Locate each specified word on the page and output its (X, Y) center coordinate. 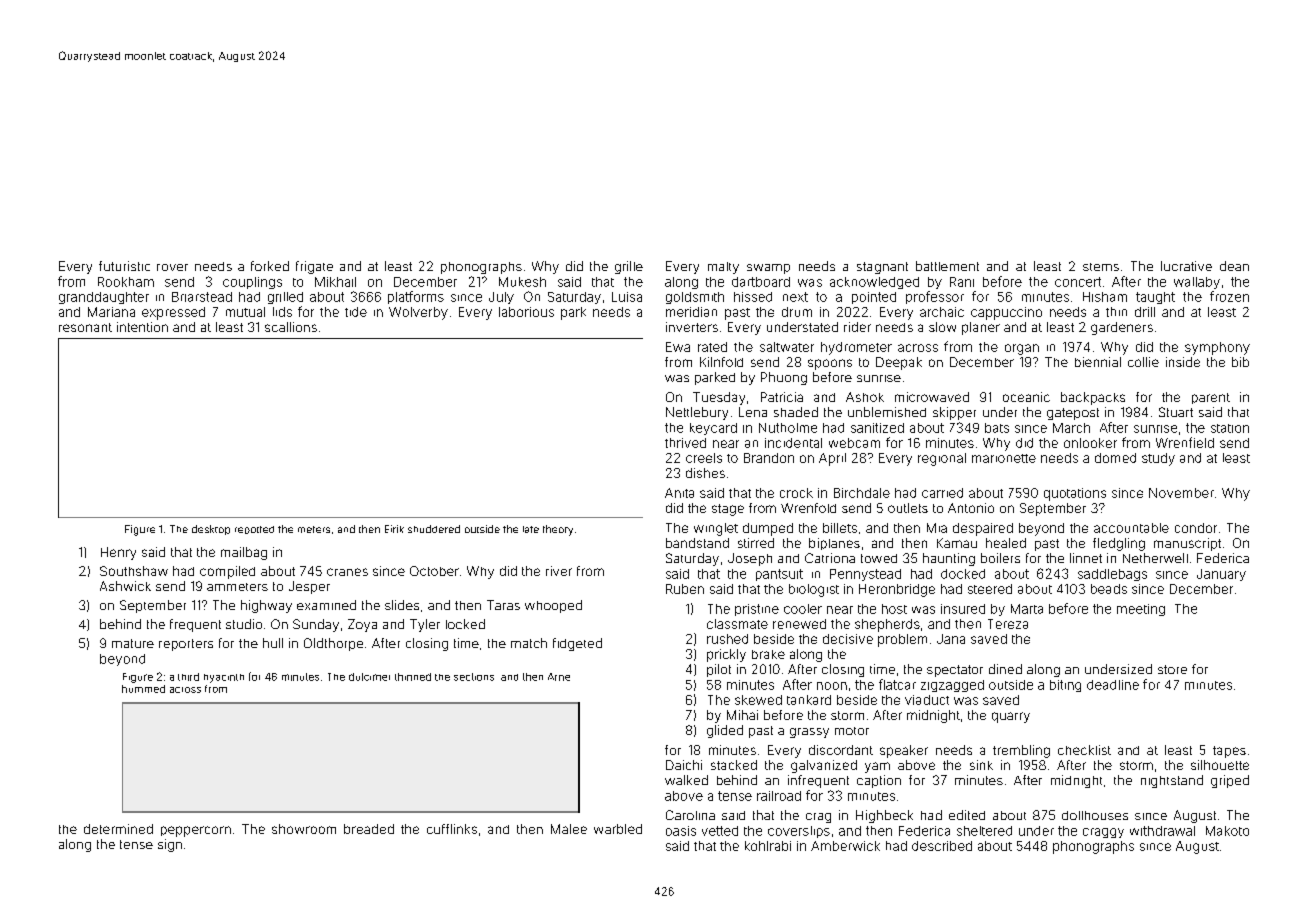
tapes (1229, 752)
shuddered (434, 529)
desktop (211, 530)
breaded (369, 829)
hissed (753, 297)
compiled (227, 572)
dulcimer (369, 677)
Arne (559, 677)
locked (465, 624)
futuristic (124, 266)
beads (1109, 589)
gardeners (1122, 328)
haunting (949, 559)
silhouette (1220, 765)
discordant (841, 750)
